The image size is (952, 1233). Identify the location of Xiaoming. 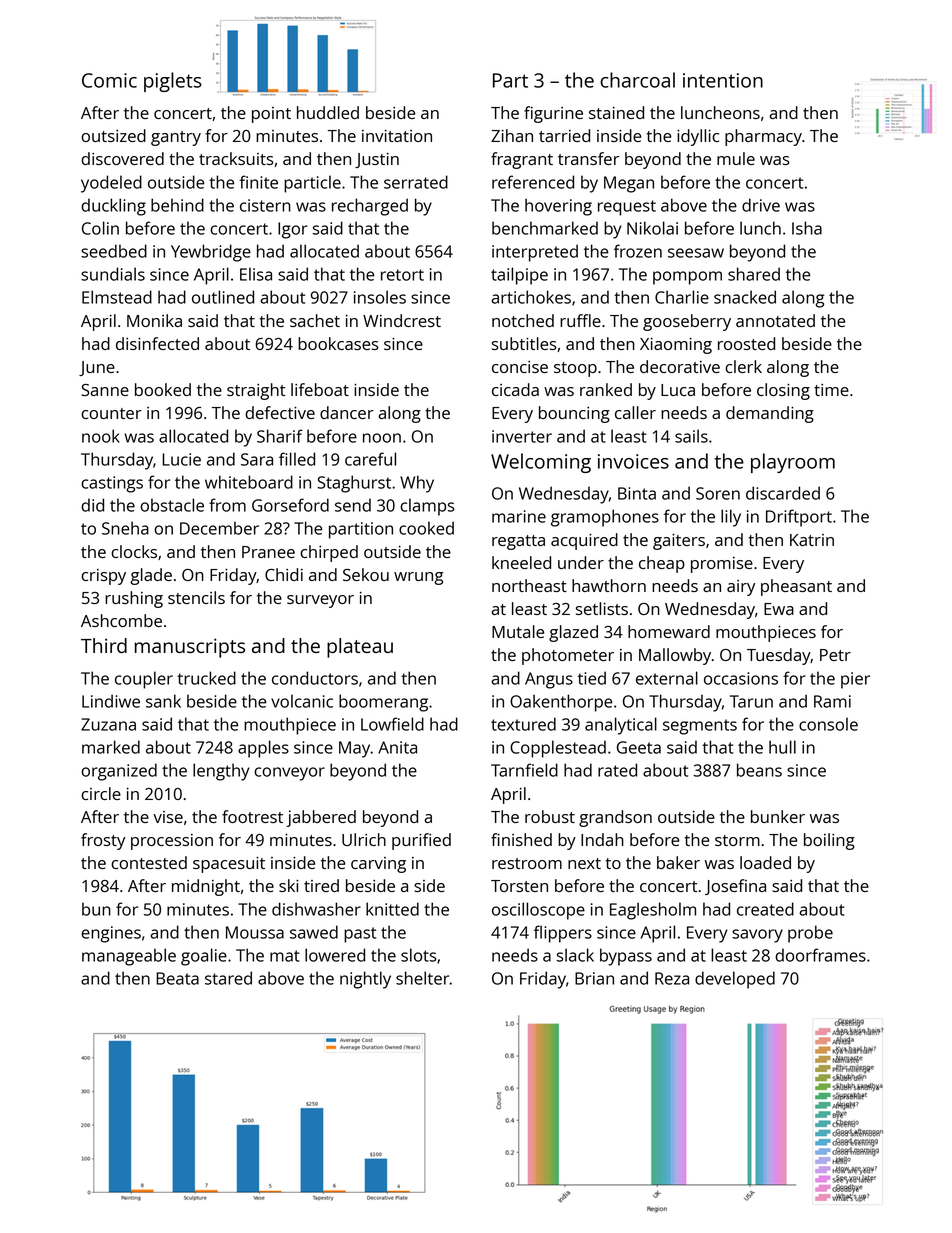
(676, 346).
